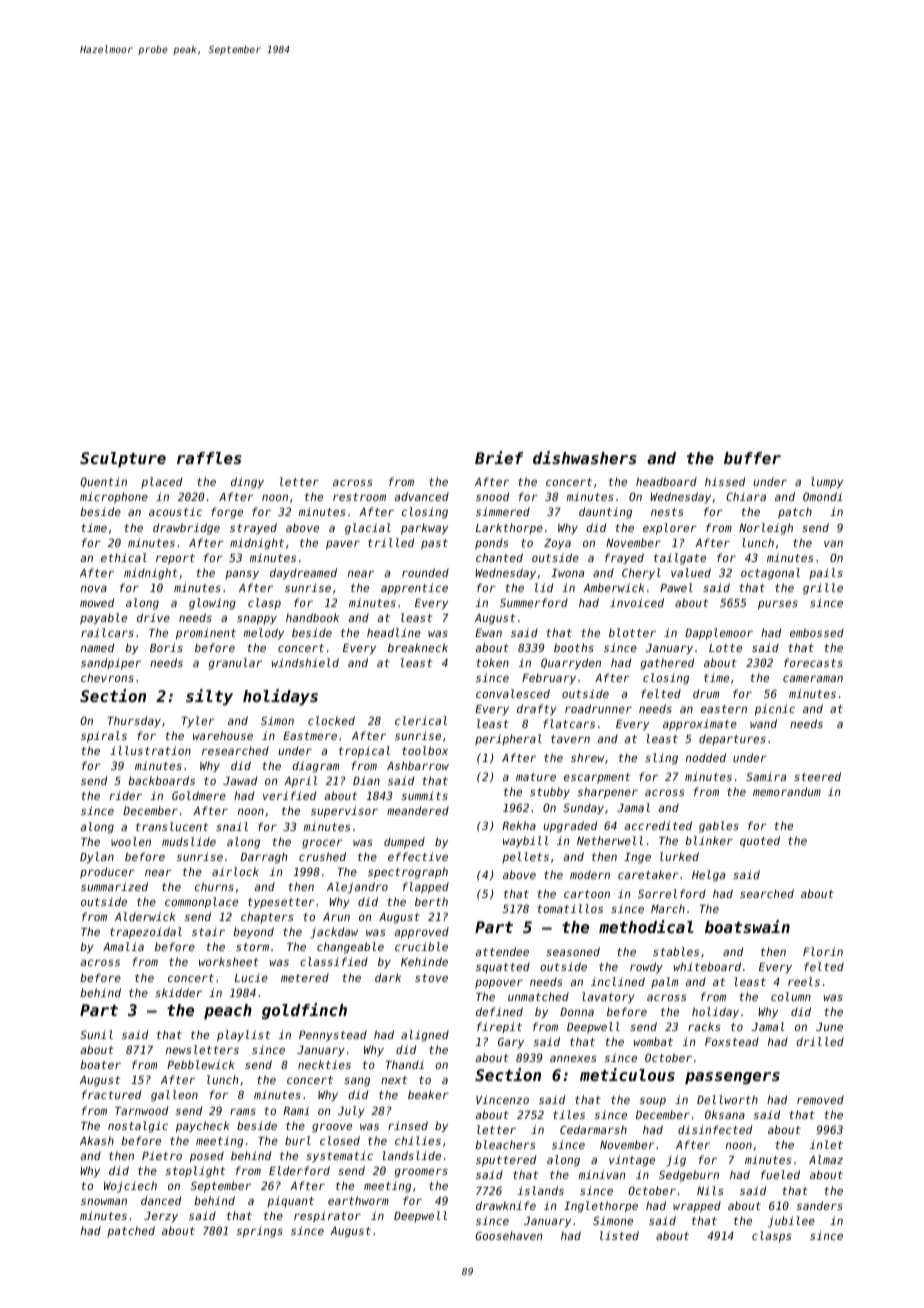  What do you see at coordinates (492, 496) in the screenshot?
I see `snood` at bounding box center [492, 496].
